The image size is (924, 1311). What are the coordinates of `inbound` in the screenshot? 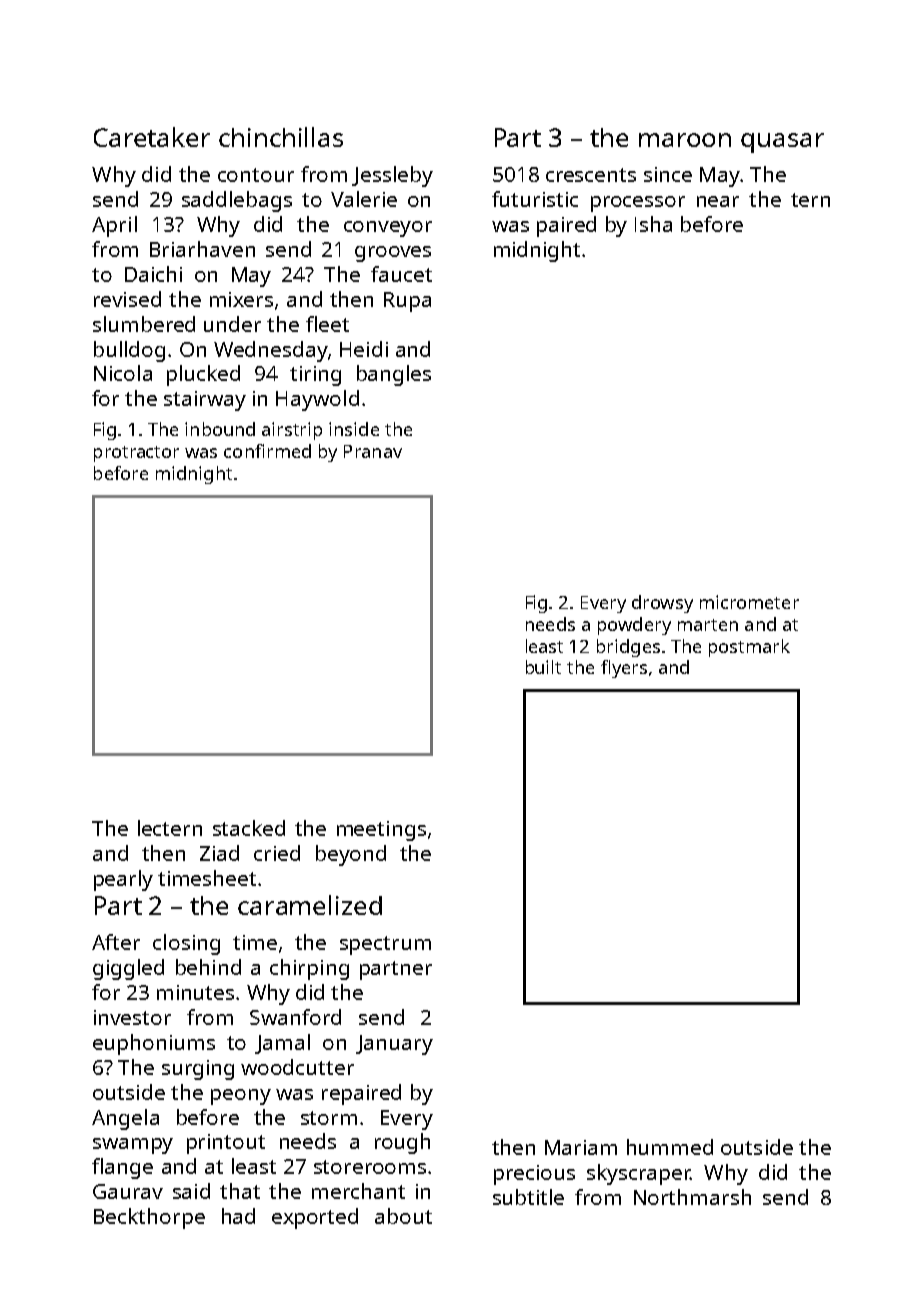 It's located at (220, 429).
